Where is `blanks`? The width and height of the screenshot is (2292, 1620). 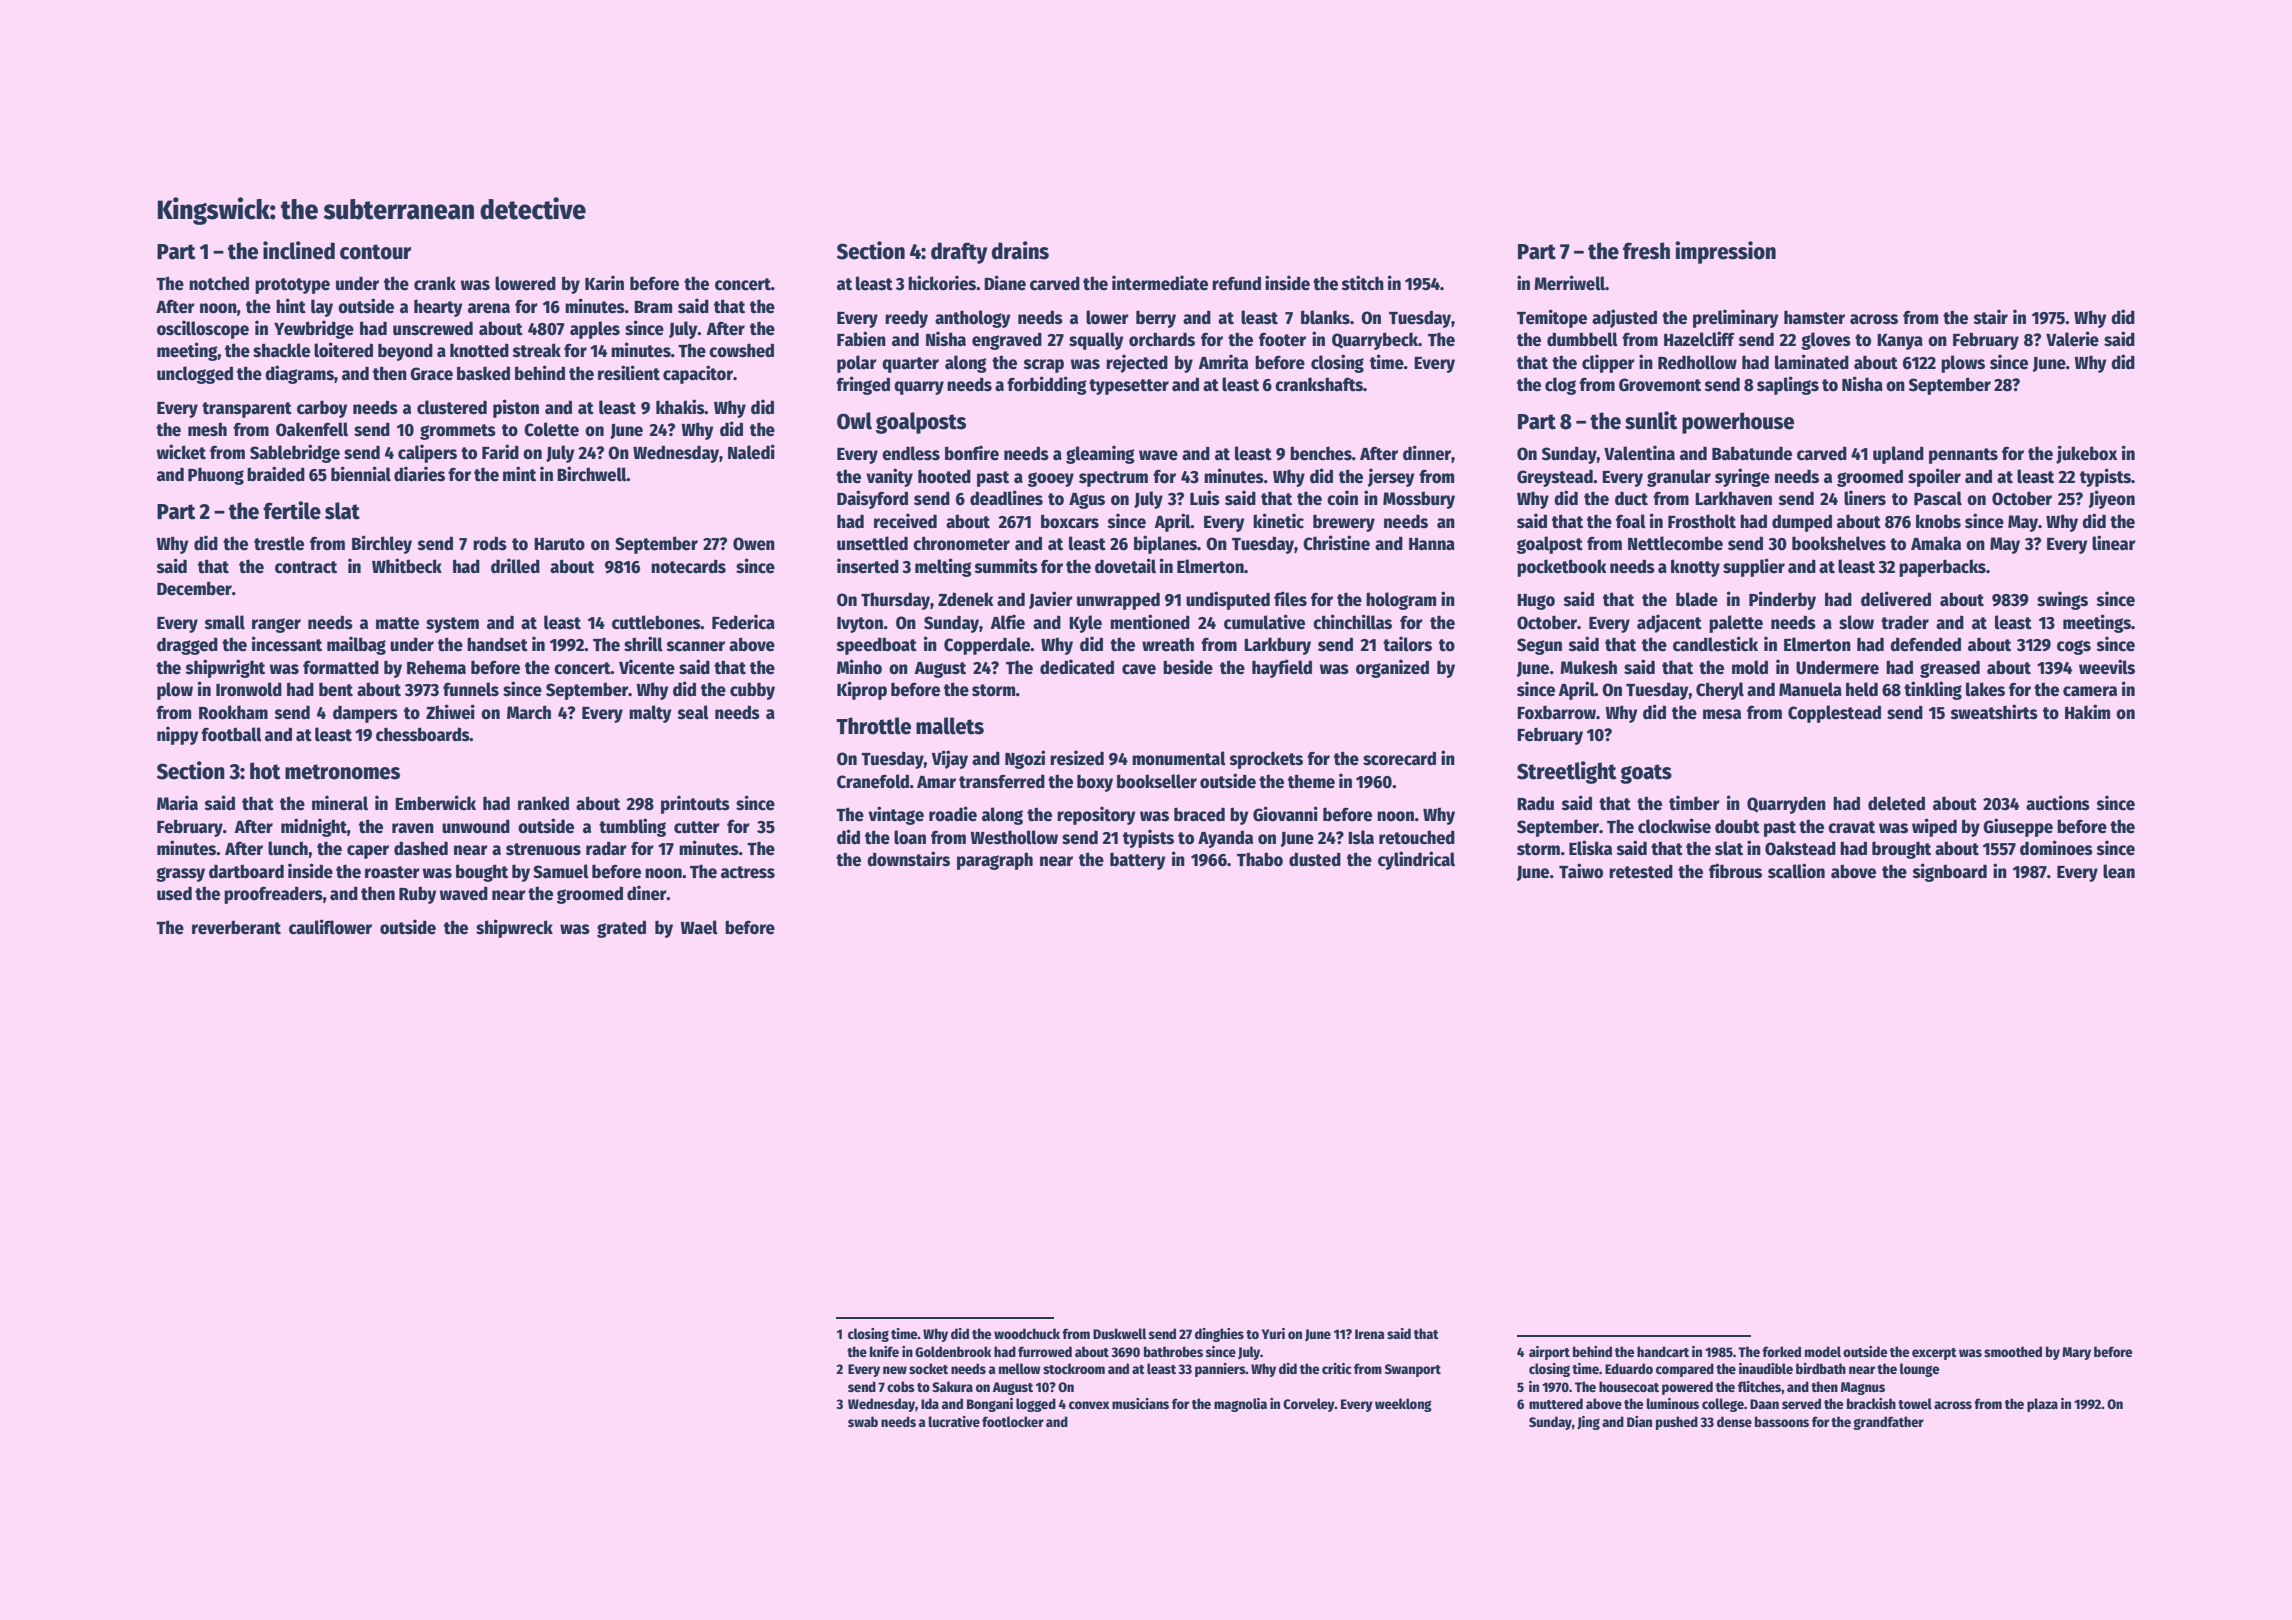
blanks is located at coordinates (1325, 317).
